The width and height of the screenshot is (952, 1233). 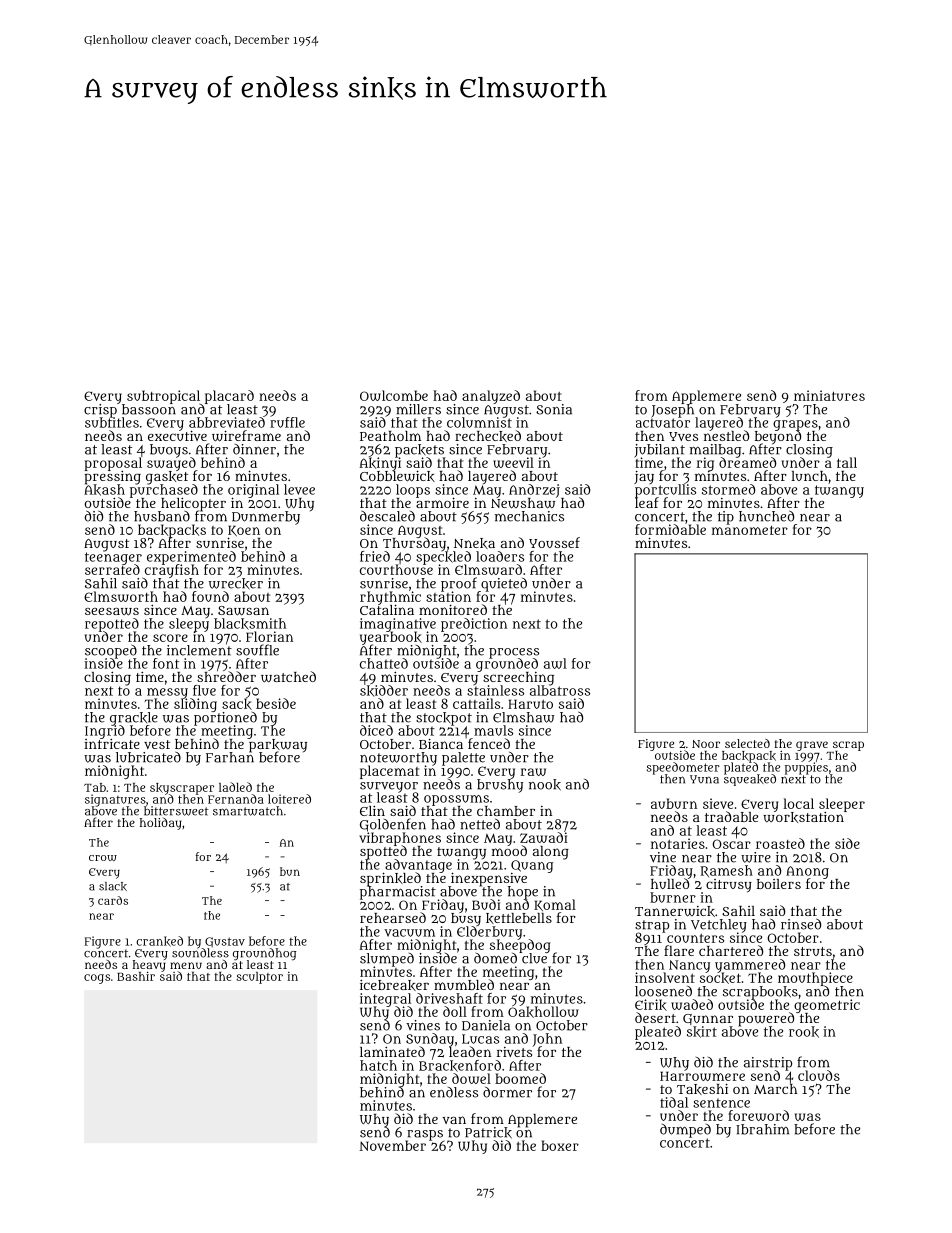 I want to click on placard, so click(x=229, y=397).
